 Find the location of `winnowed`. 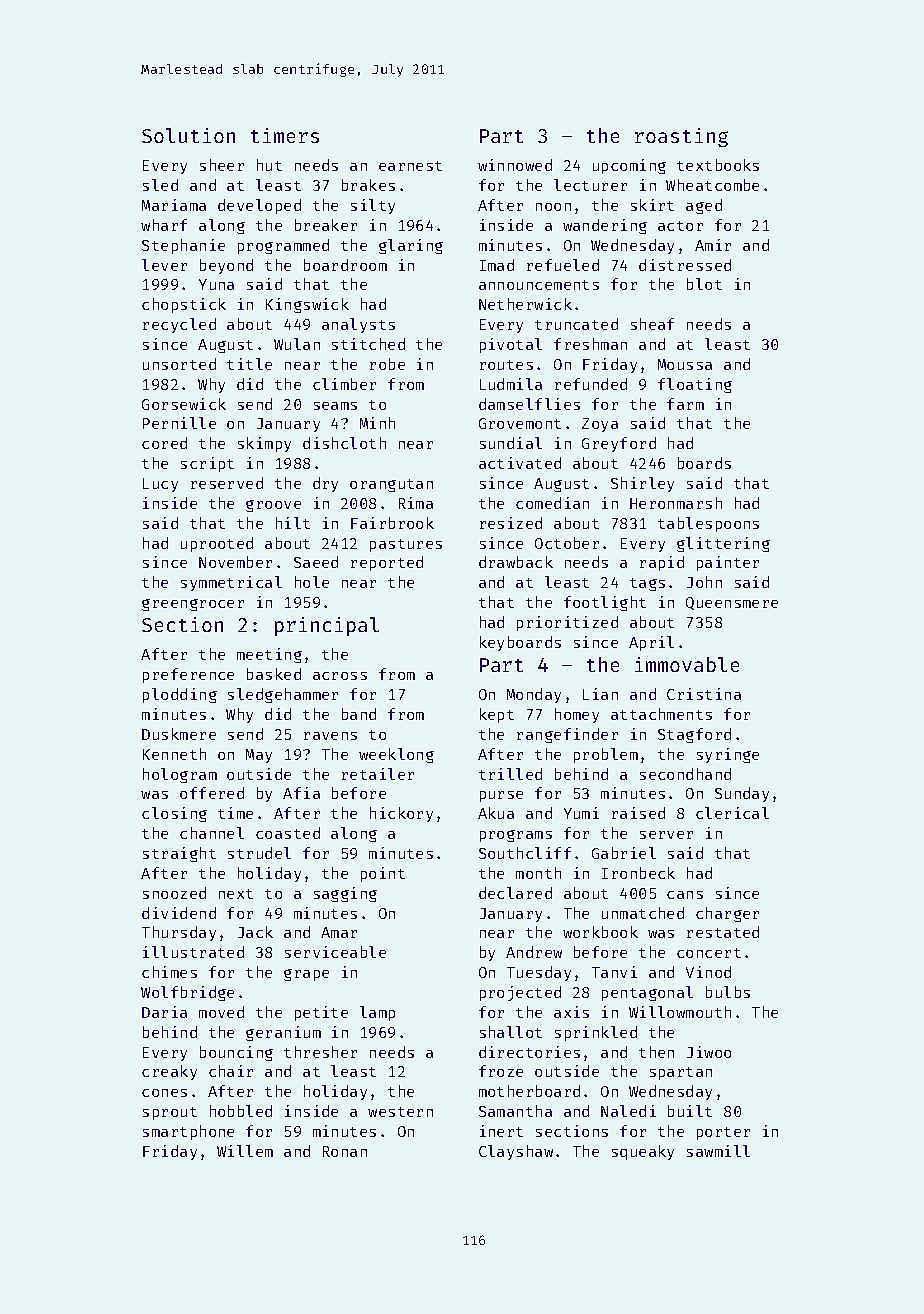

winnowed is located at coordinates (515, 165).
